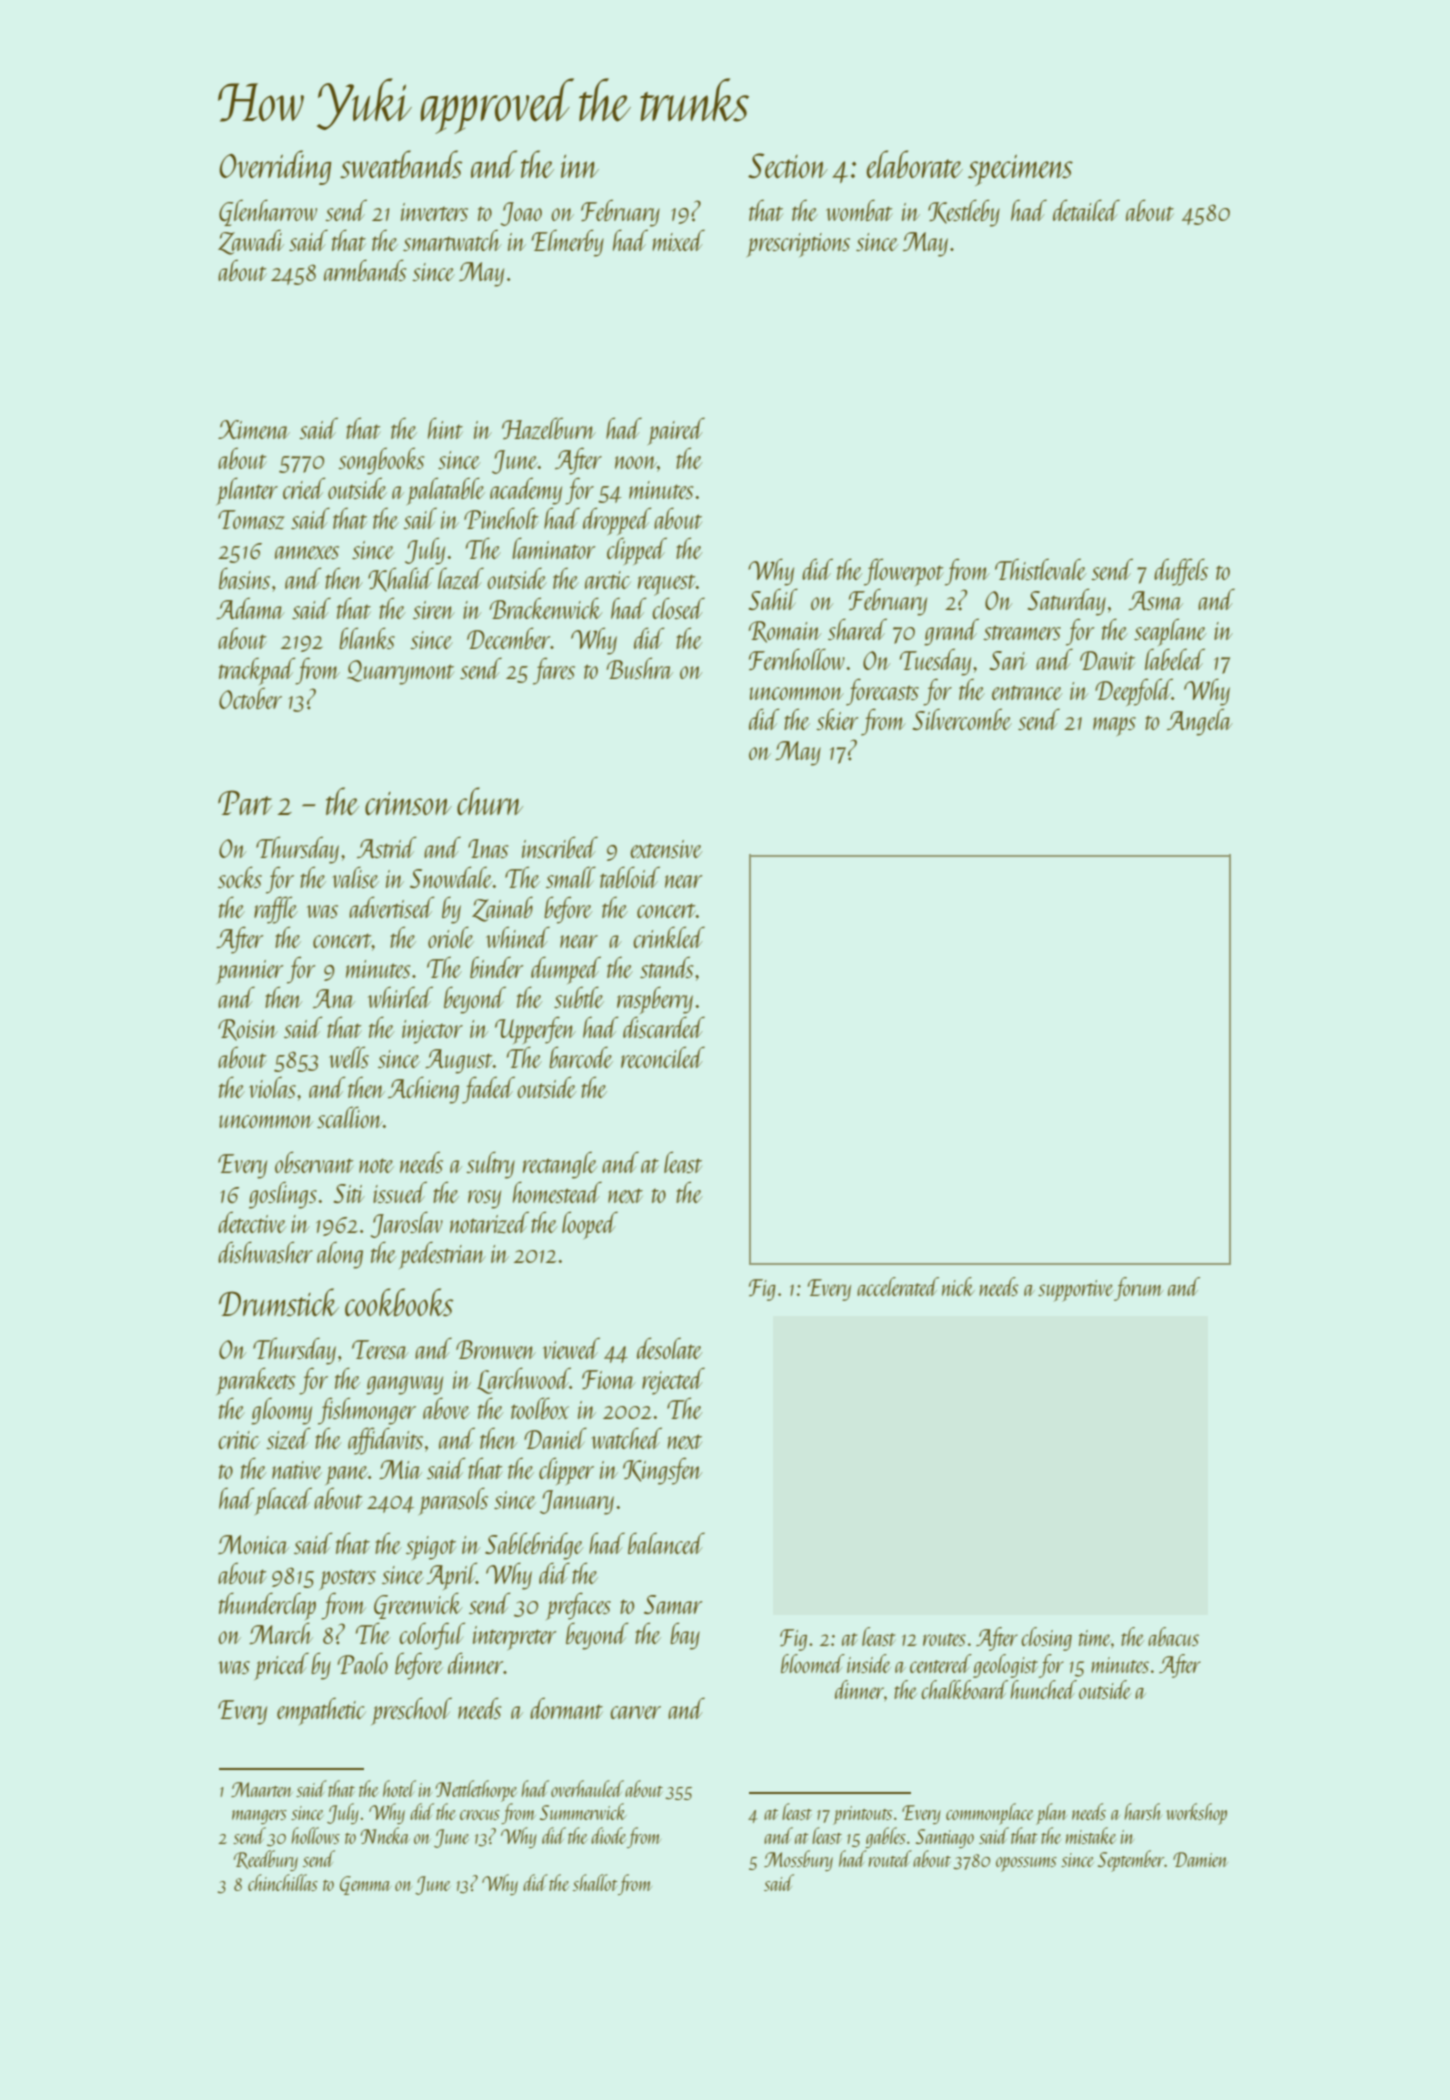 This screenshot has width=1450, height=2100. What do you see at coordinates (898, 1286) in the screenshot?
I see `accelerated` at bounding box center [898, 1286].
